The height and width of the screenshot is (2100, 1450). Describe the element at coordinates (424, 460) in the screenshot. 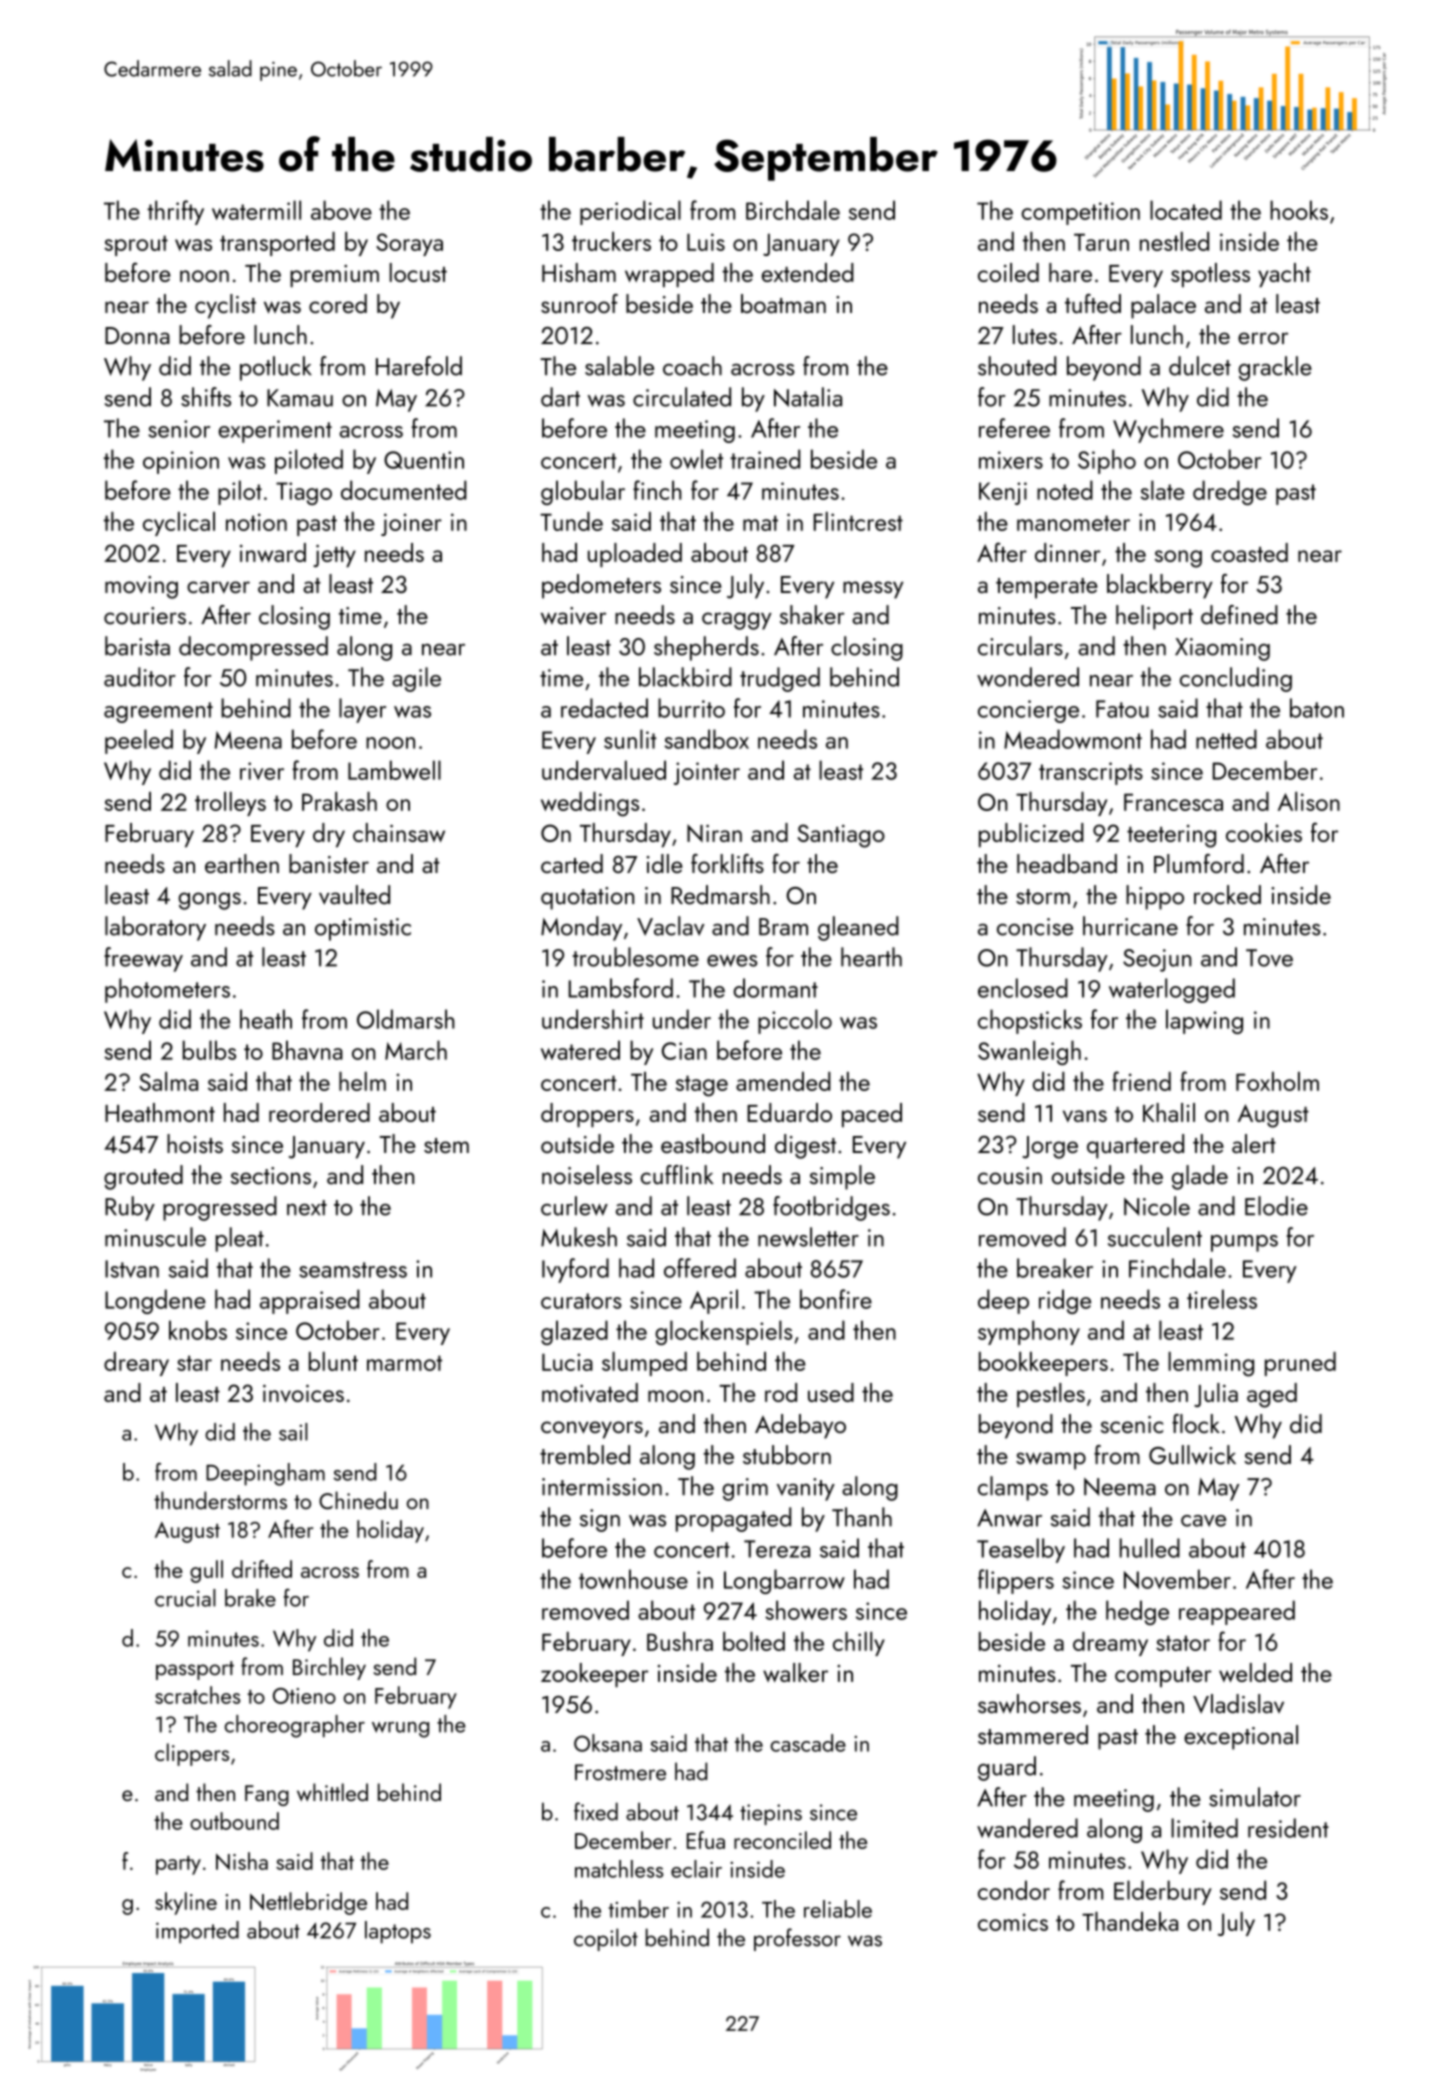

I see `Quentin` at that location.
